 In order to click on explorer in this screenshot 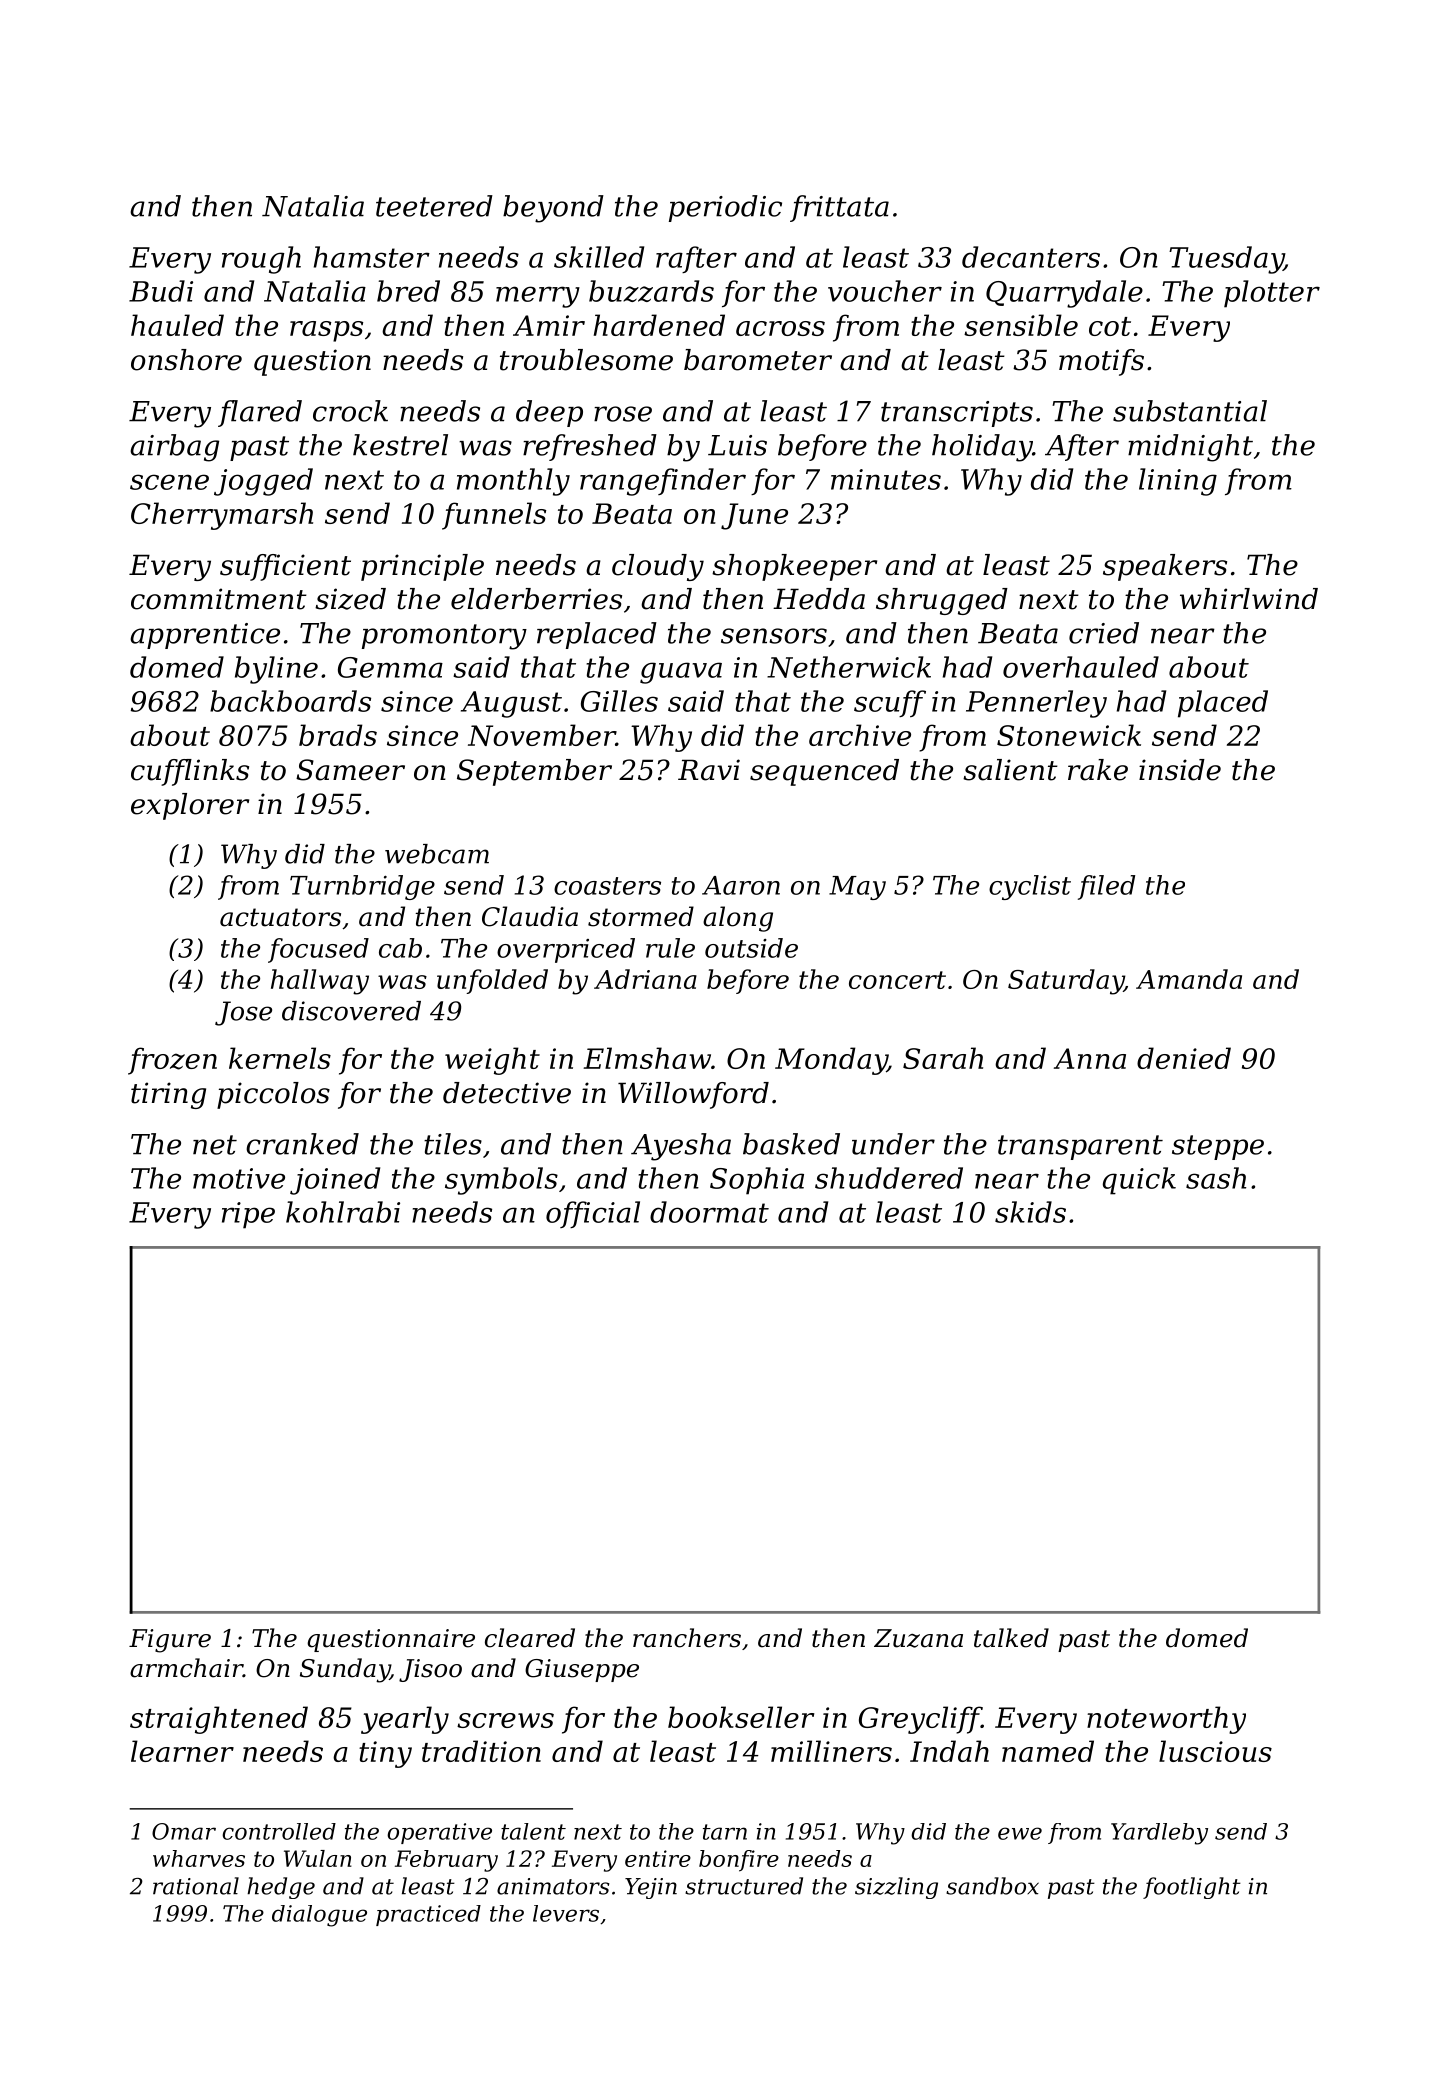, I will do `click(190, 806)`.
